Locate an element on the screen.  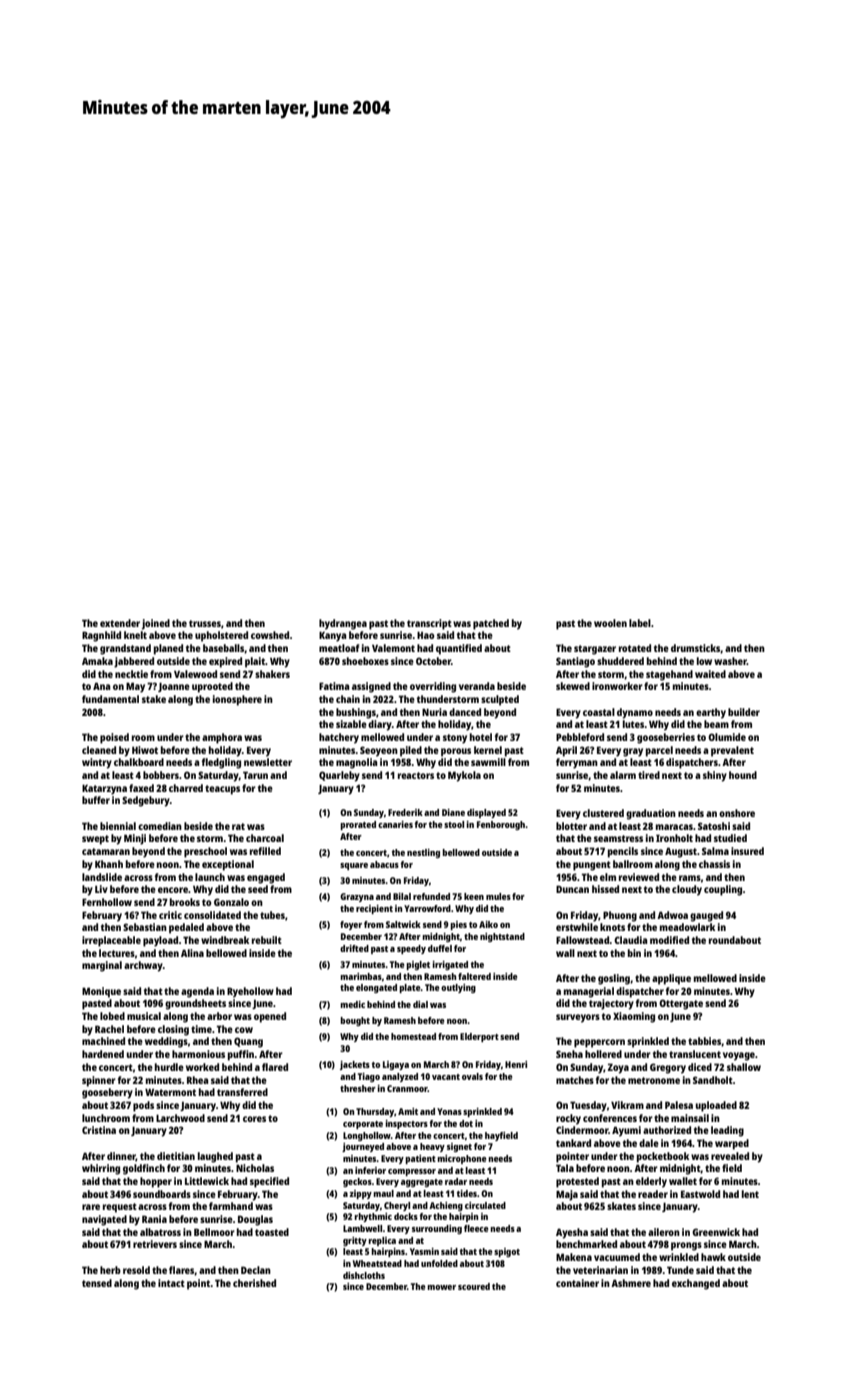
mules is located at coordinates (498, 896).
